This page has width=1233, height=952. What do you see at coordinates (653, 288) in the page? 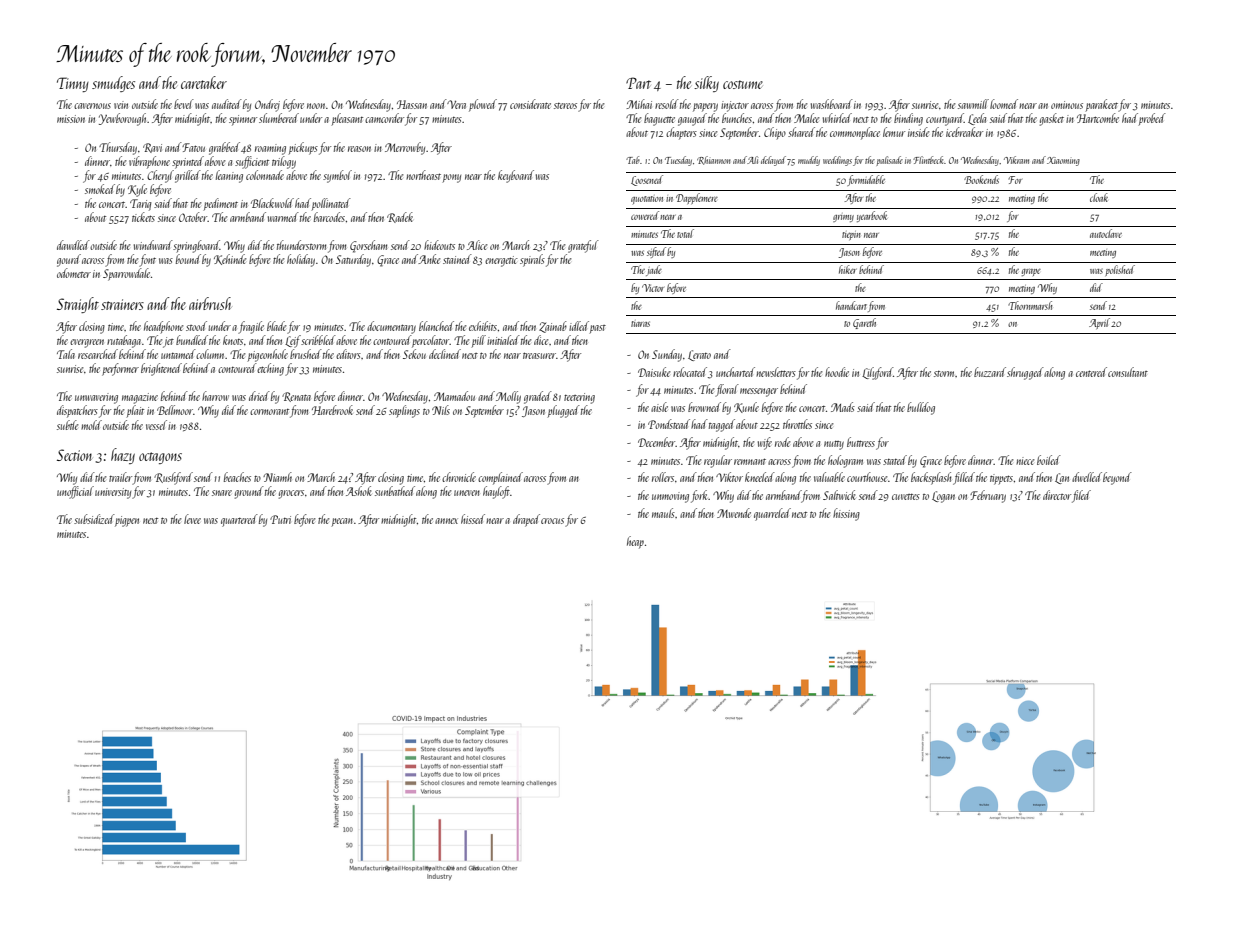
I see `Victor` at bounding box center [653, 288].
